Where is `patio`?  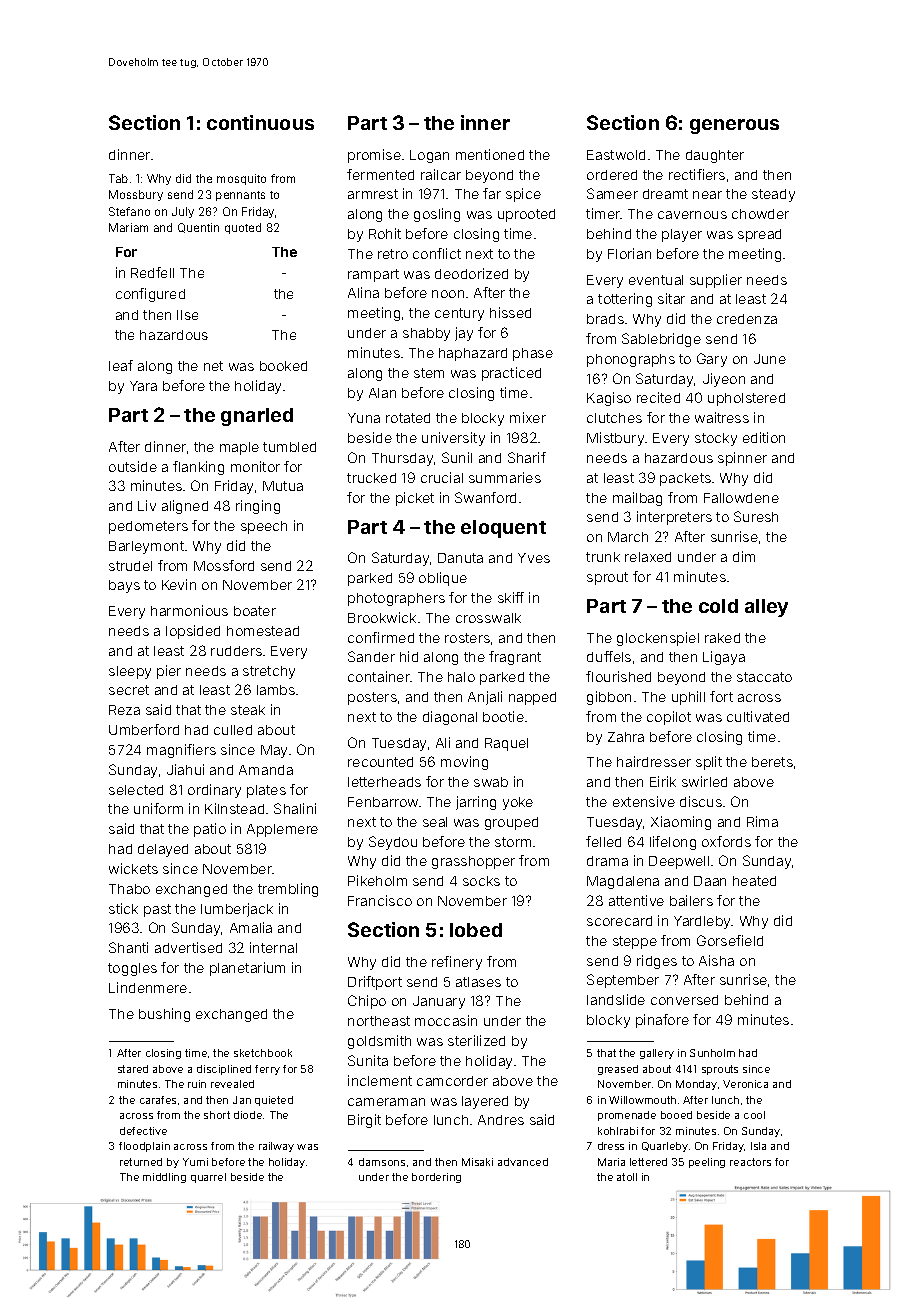
patio is located at coordinates (210, 830).
